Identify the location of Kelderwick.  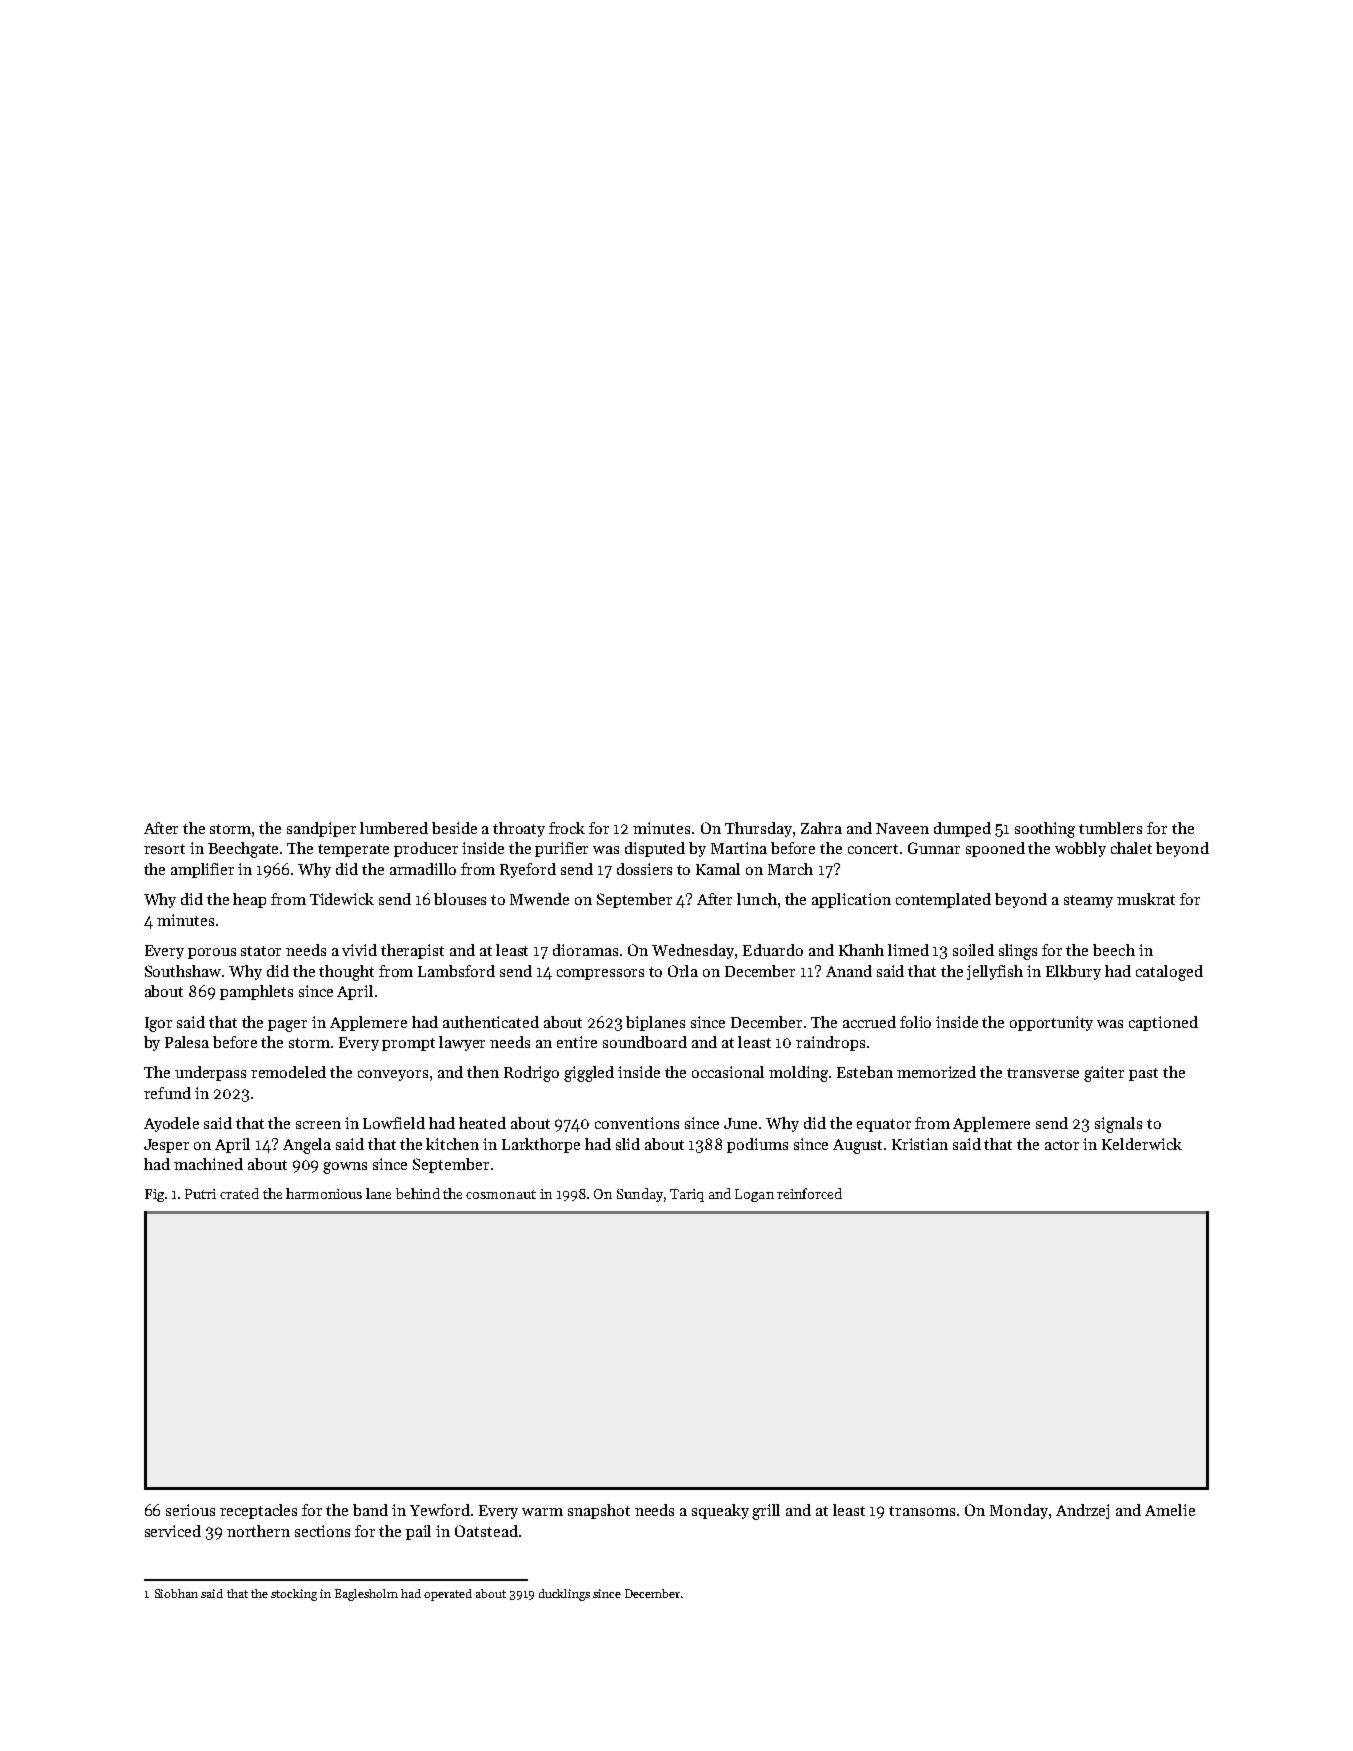
(1142, 1144).
